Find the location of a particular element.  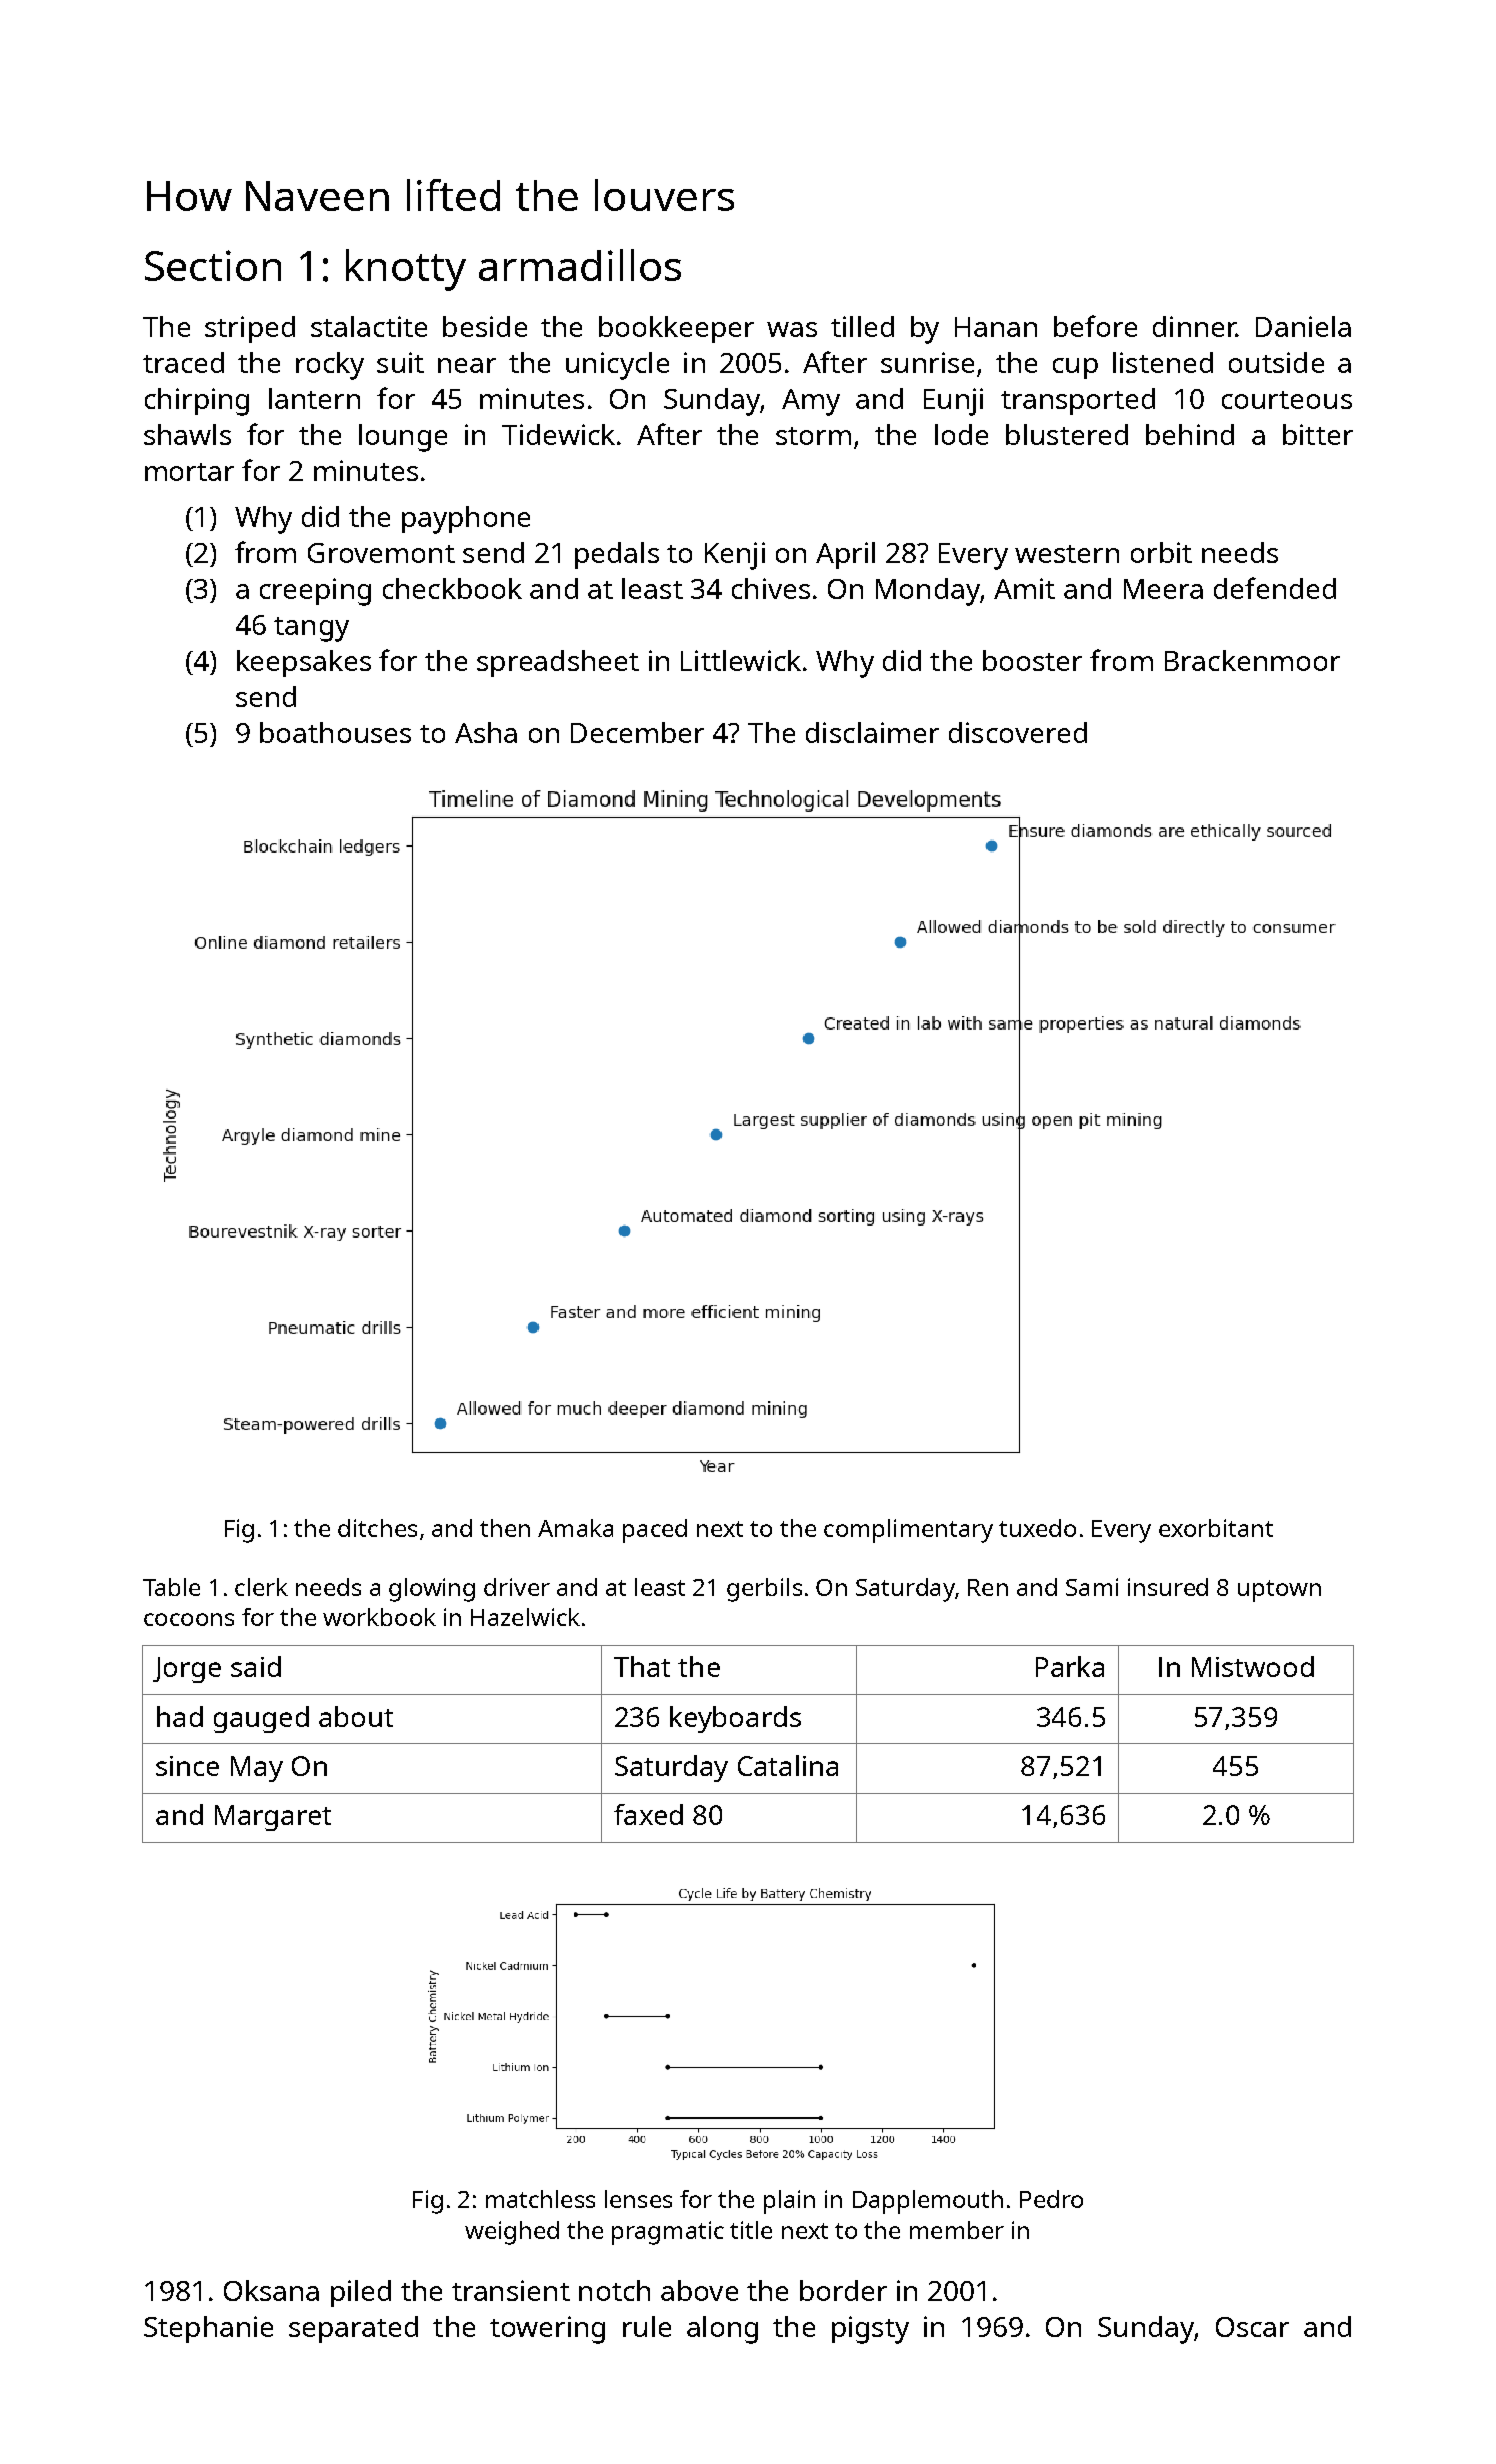

gerbils is located at coordinates (764, 1590).
